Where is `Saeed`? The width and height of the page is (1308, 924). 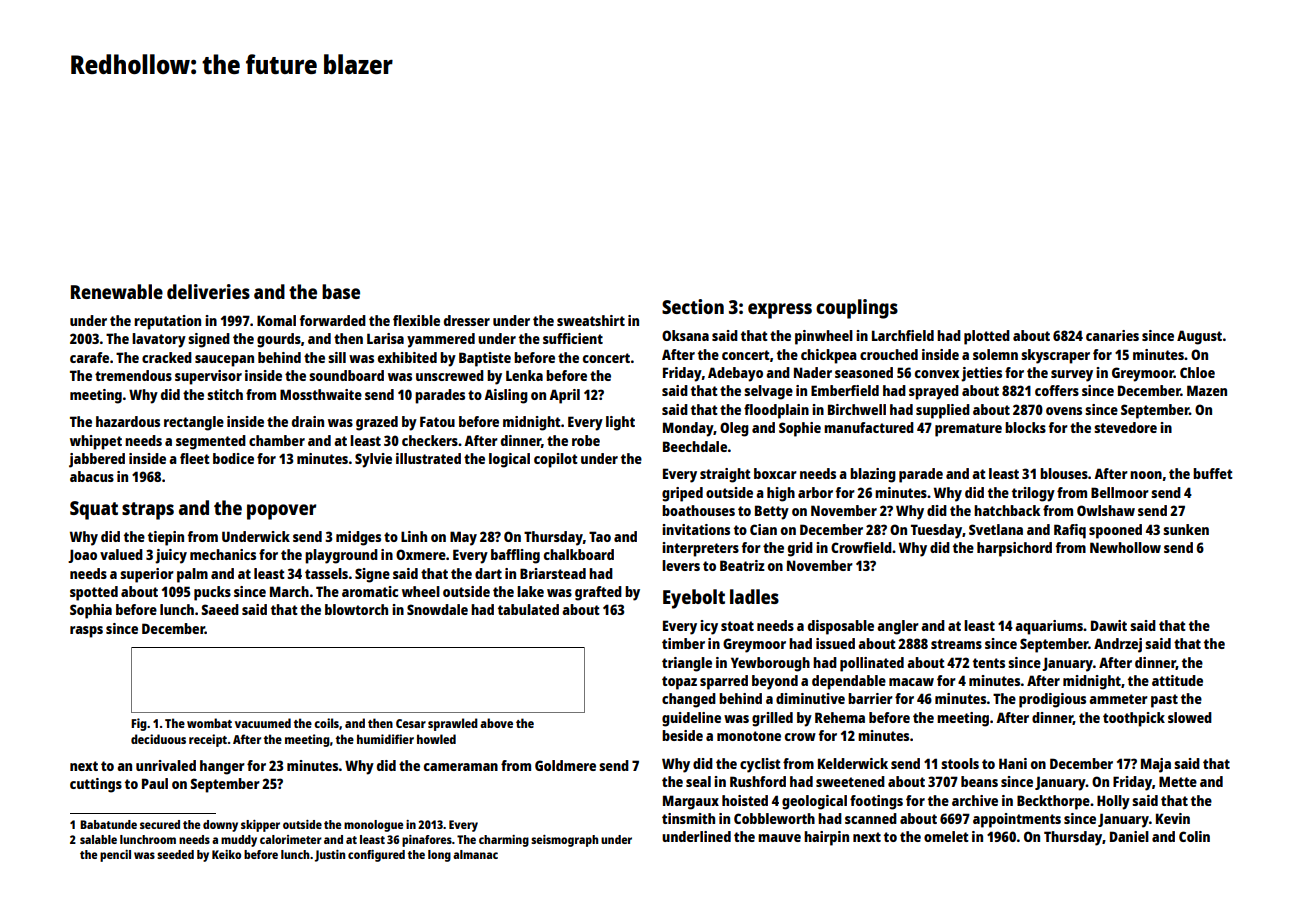 Saeed is located at coordinates (220, 609).
